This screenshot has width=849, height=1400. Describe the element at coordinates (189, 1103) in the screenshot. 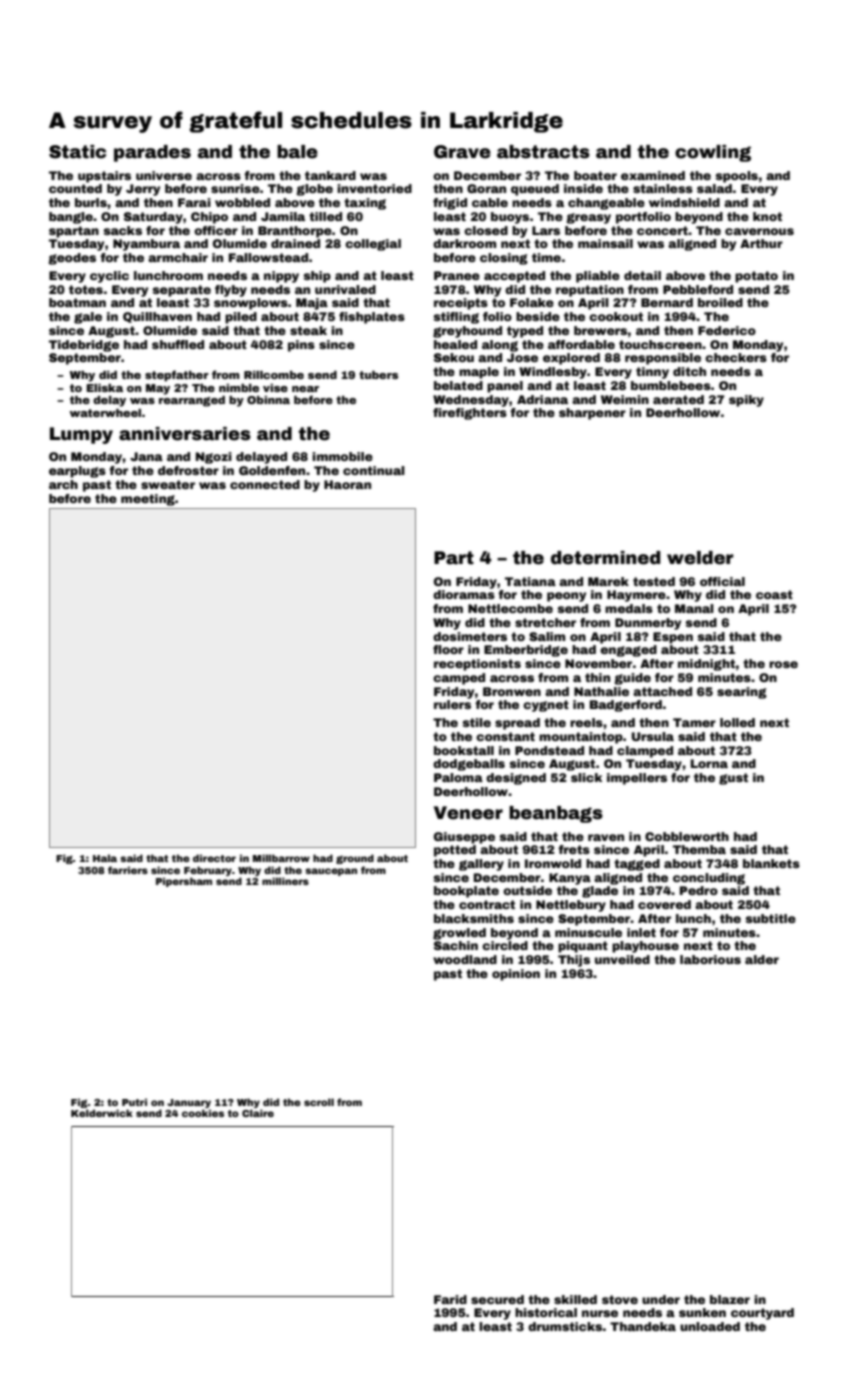

I see `January` at that location.
